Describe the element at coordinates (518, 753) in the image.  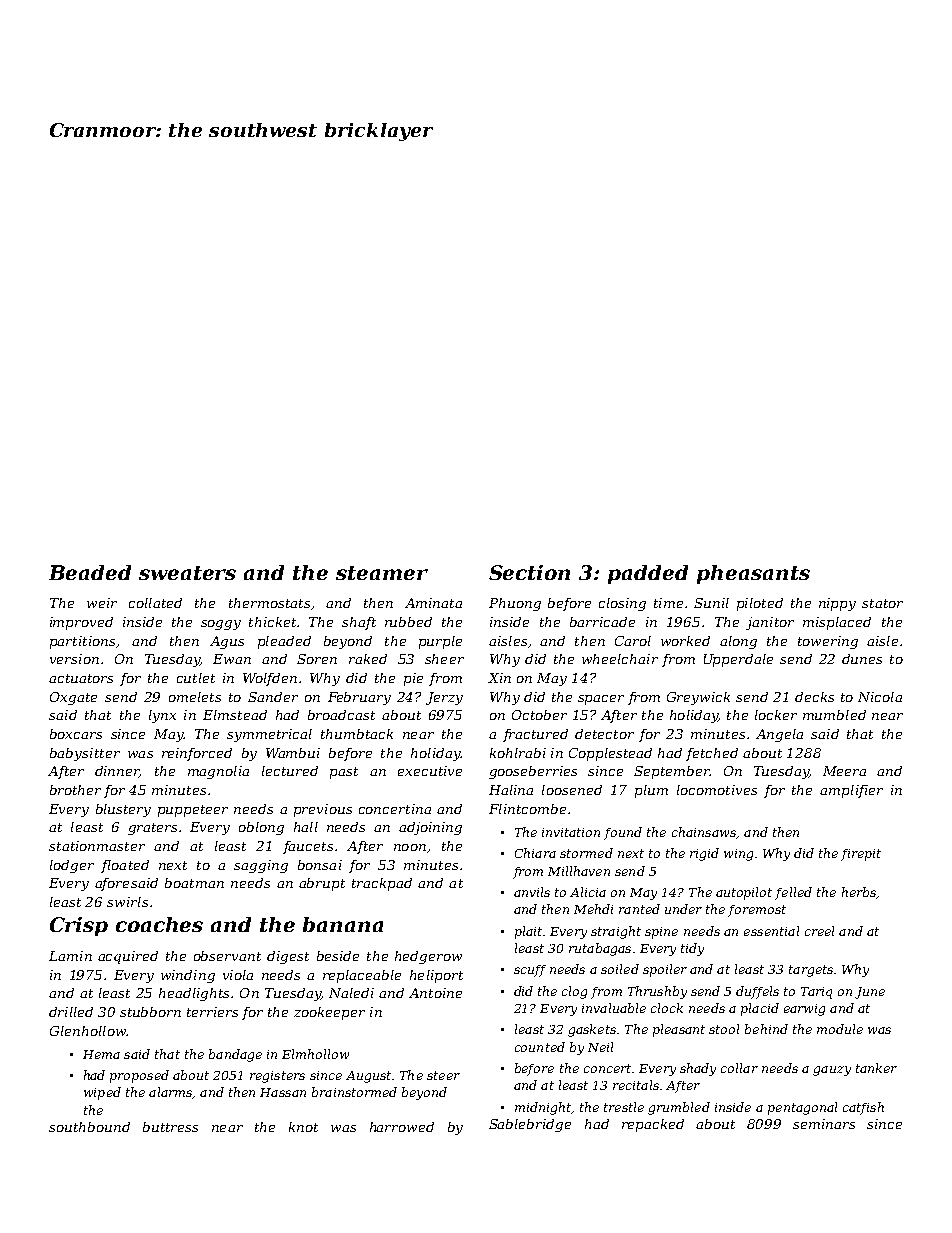
I see `kohlrabi` at that location.
